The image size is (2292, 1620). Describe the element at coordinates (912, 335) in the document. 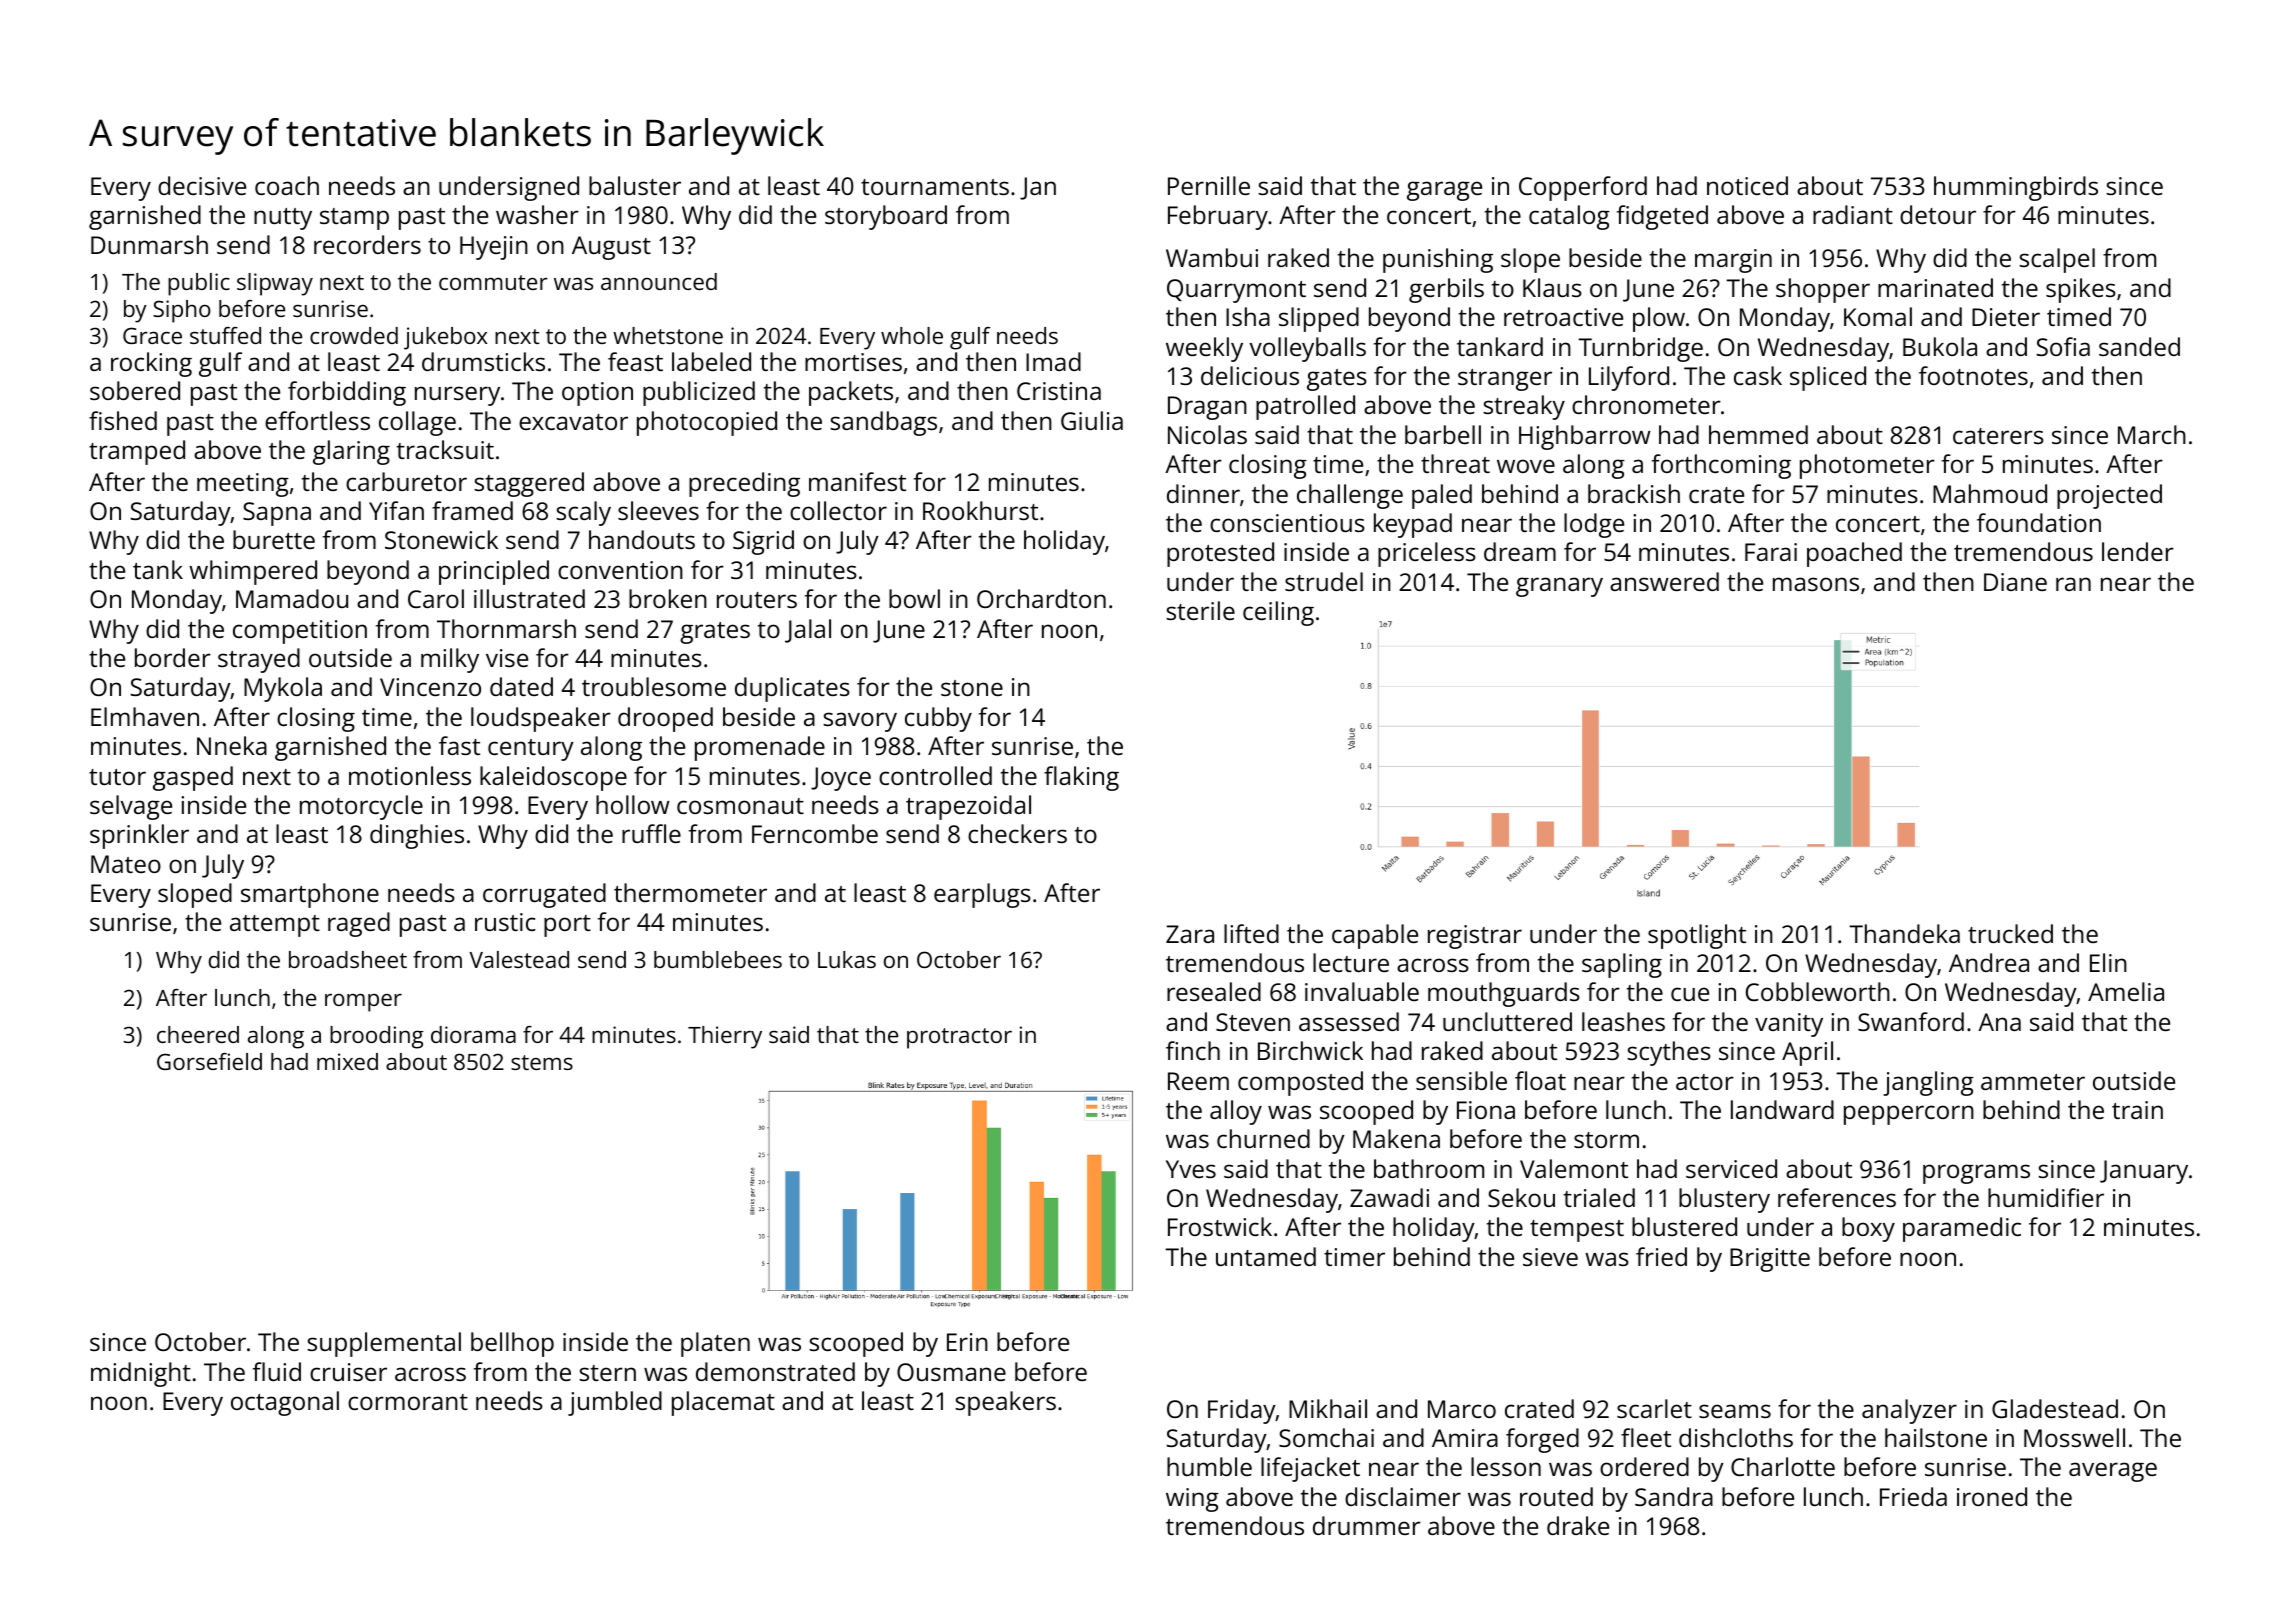

I see `whole` at that location.
